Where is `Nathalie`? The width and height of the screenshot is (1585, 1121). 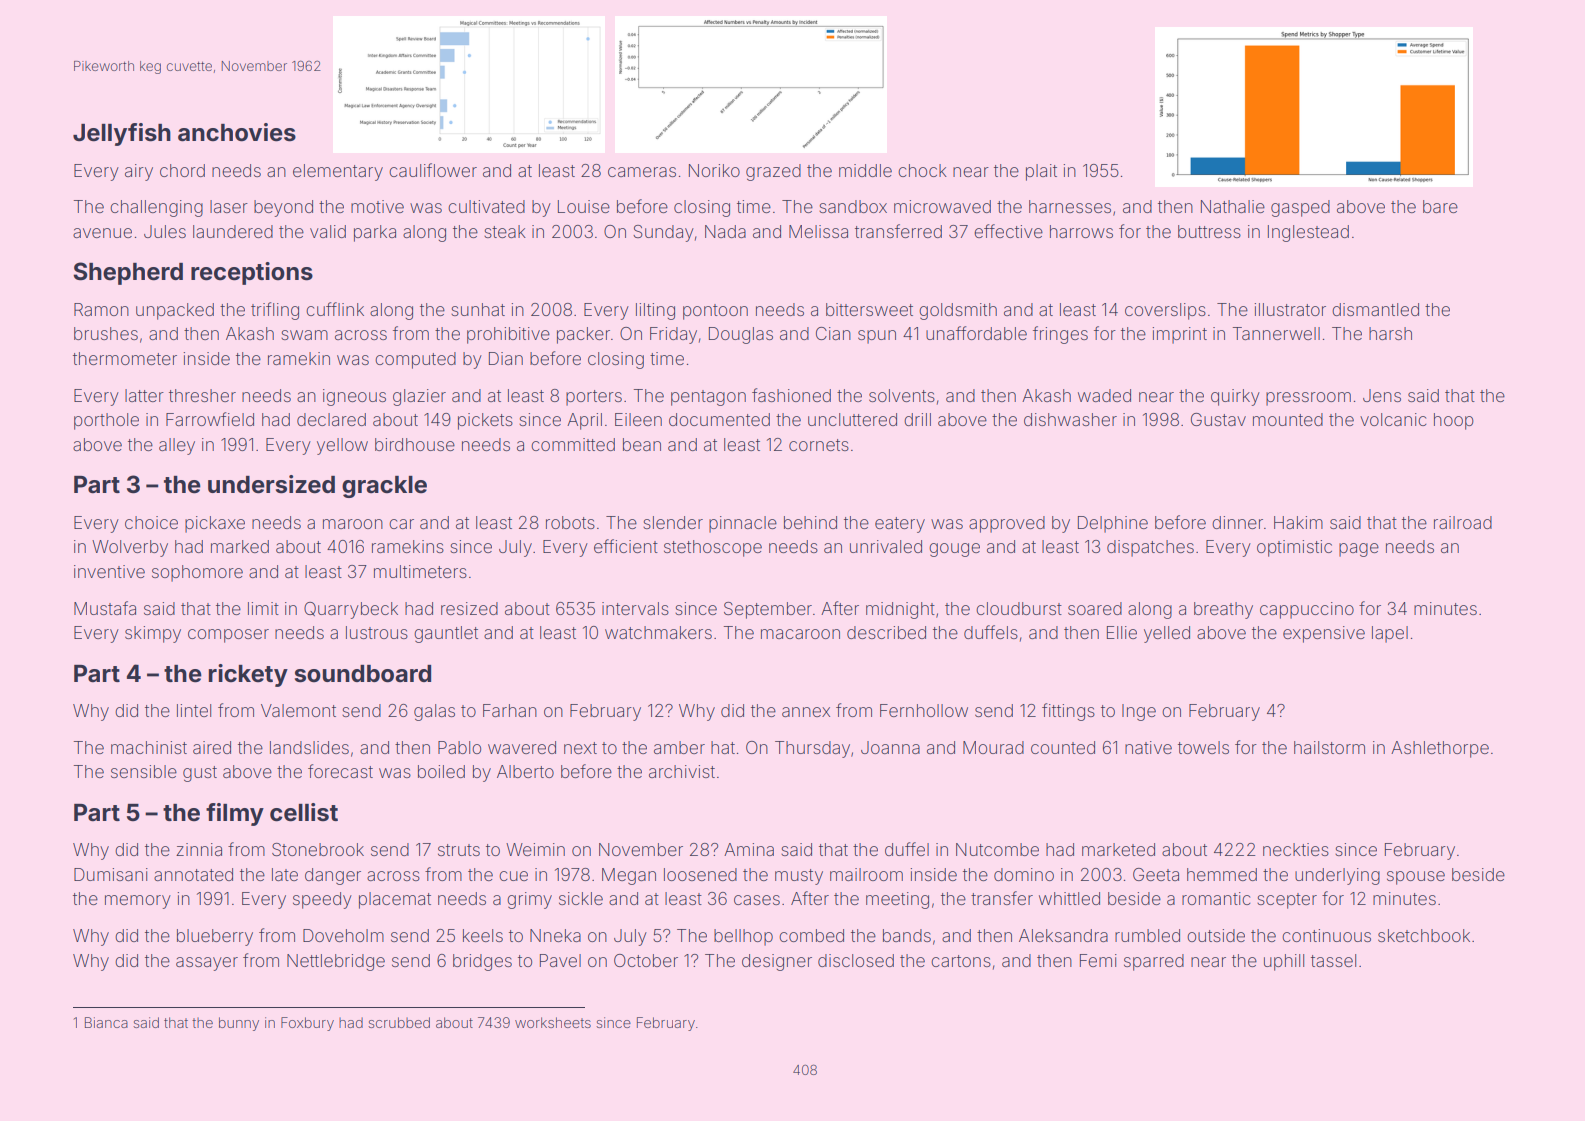
Nathalie is located at coordinates (1233, 206).
